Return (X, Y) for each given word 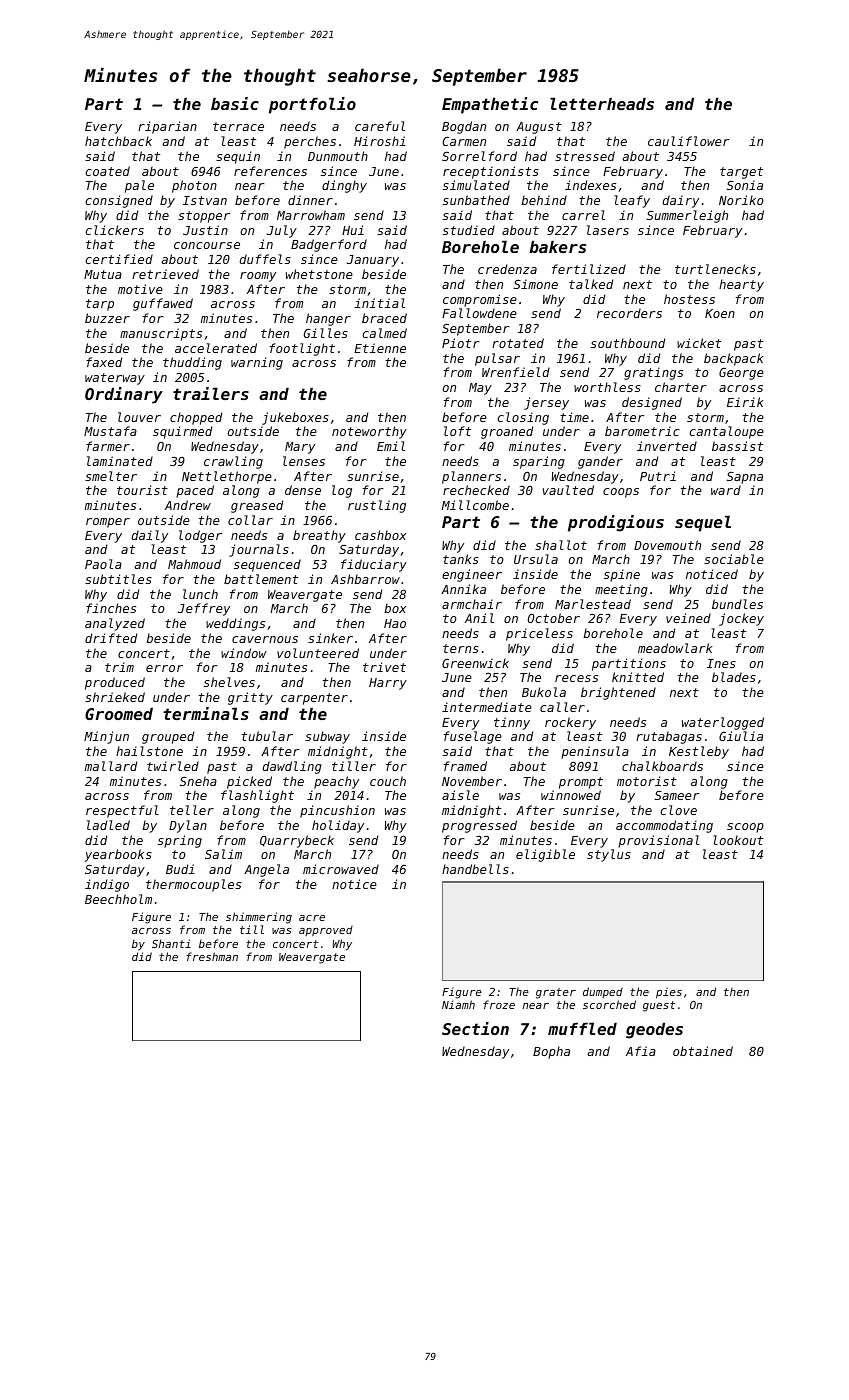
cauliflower (689, 141)
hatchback (118, 141)
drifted (111, 638)
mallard (111, 766)
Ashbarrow (365, 579)
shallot (561, 545)
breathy (319, 536)
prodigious (616, 523)
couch (388, 781)
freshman (212, 956)
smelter (111, 476)
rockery (570, 723)
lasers (608, 230)
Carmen (464, 141)
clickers (114, 230)
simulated (476, 185)
